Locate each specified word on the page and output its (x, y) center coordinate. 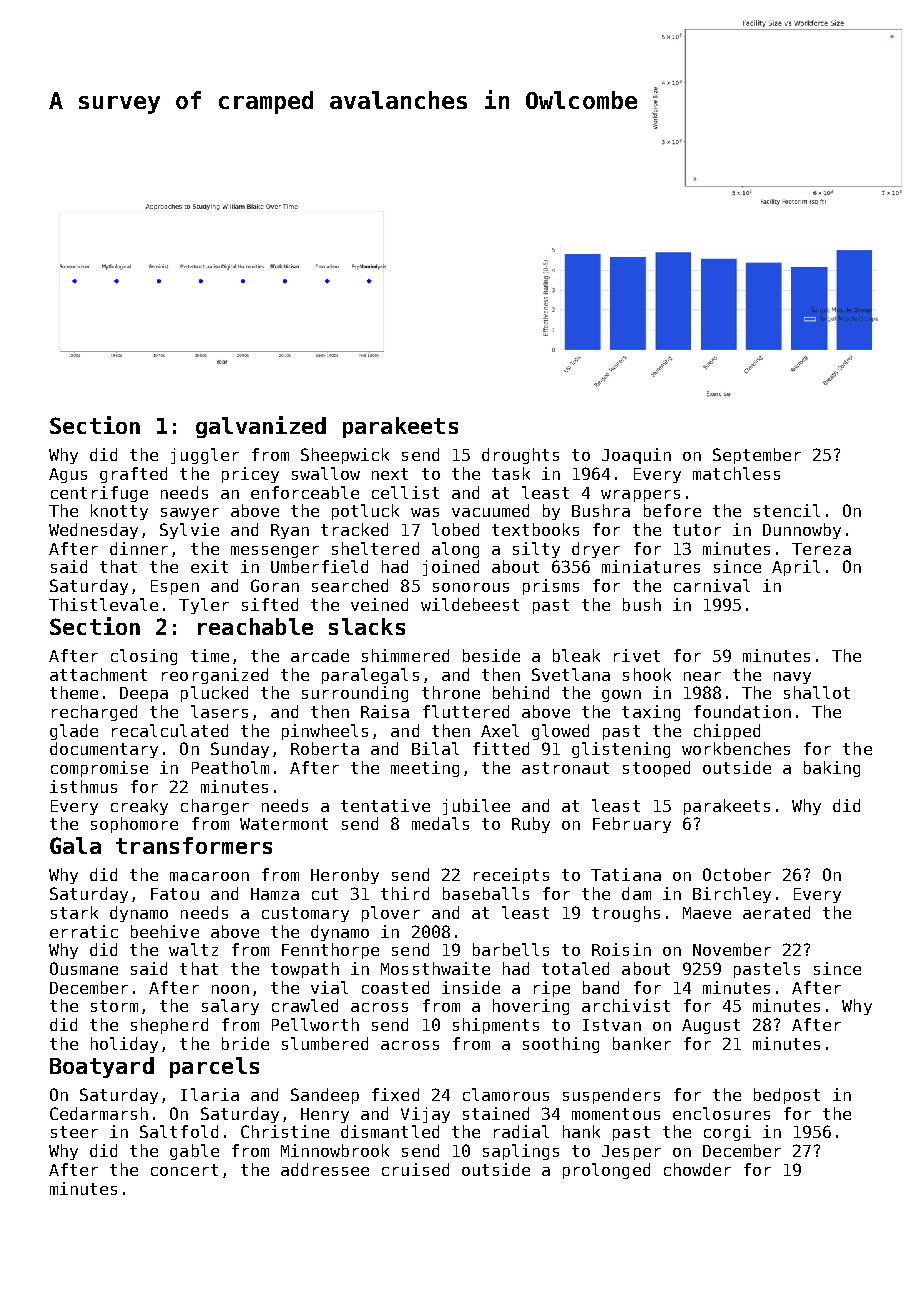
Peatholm (230, 767)
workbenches (736, 748)
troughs (626, 914)
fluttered (466, 711)
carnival (712, 585)
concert (184, 1170)
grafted (133, 475)
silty (536, 550)
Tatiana (626, 874)
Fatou (175, 894)
